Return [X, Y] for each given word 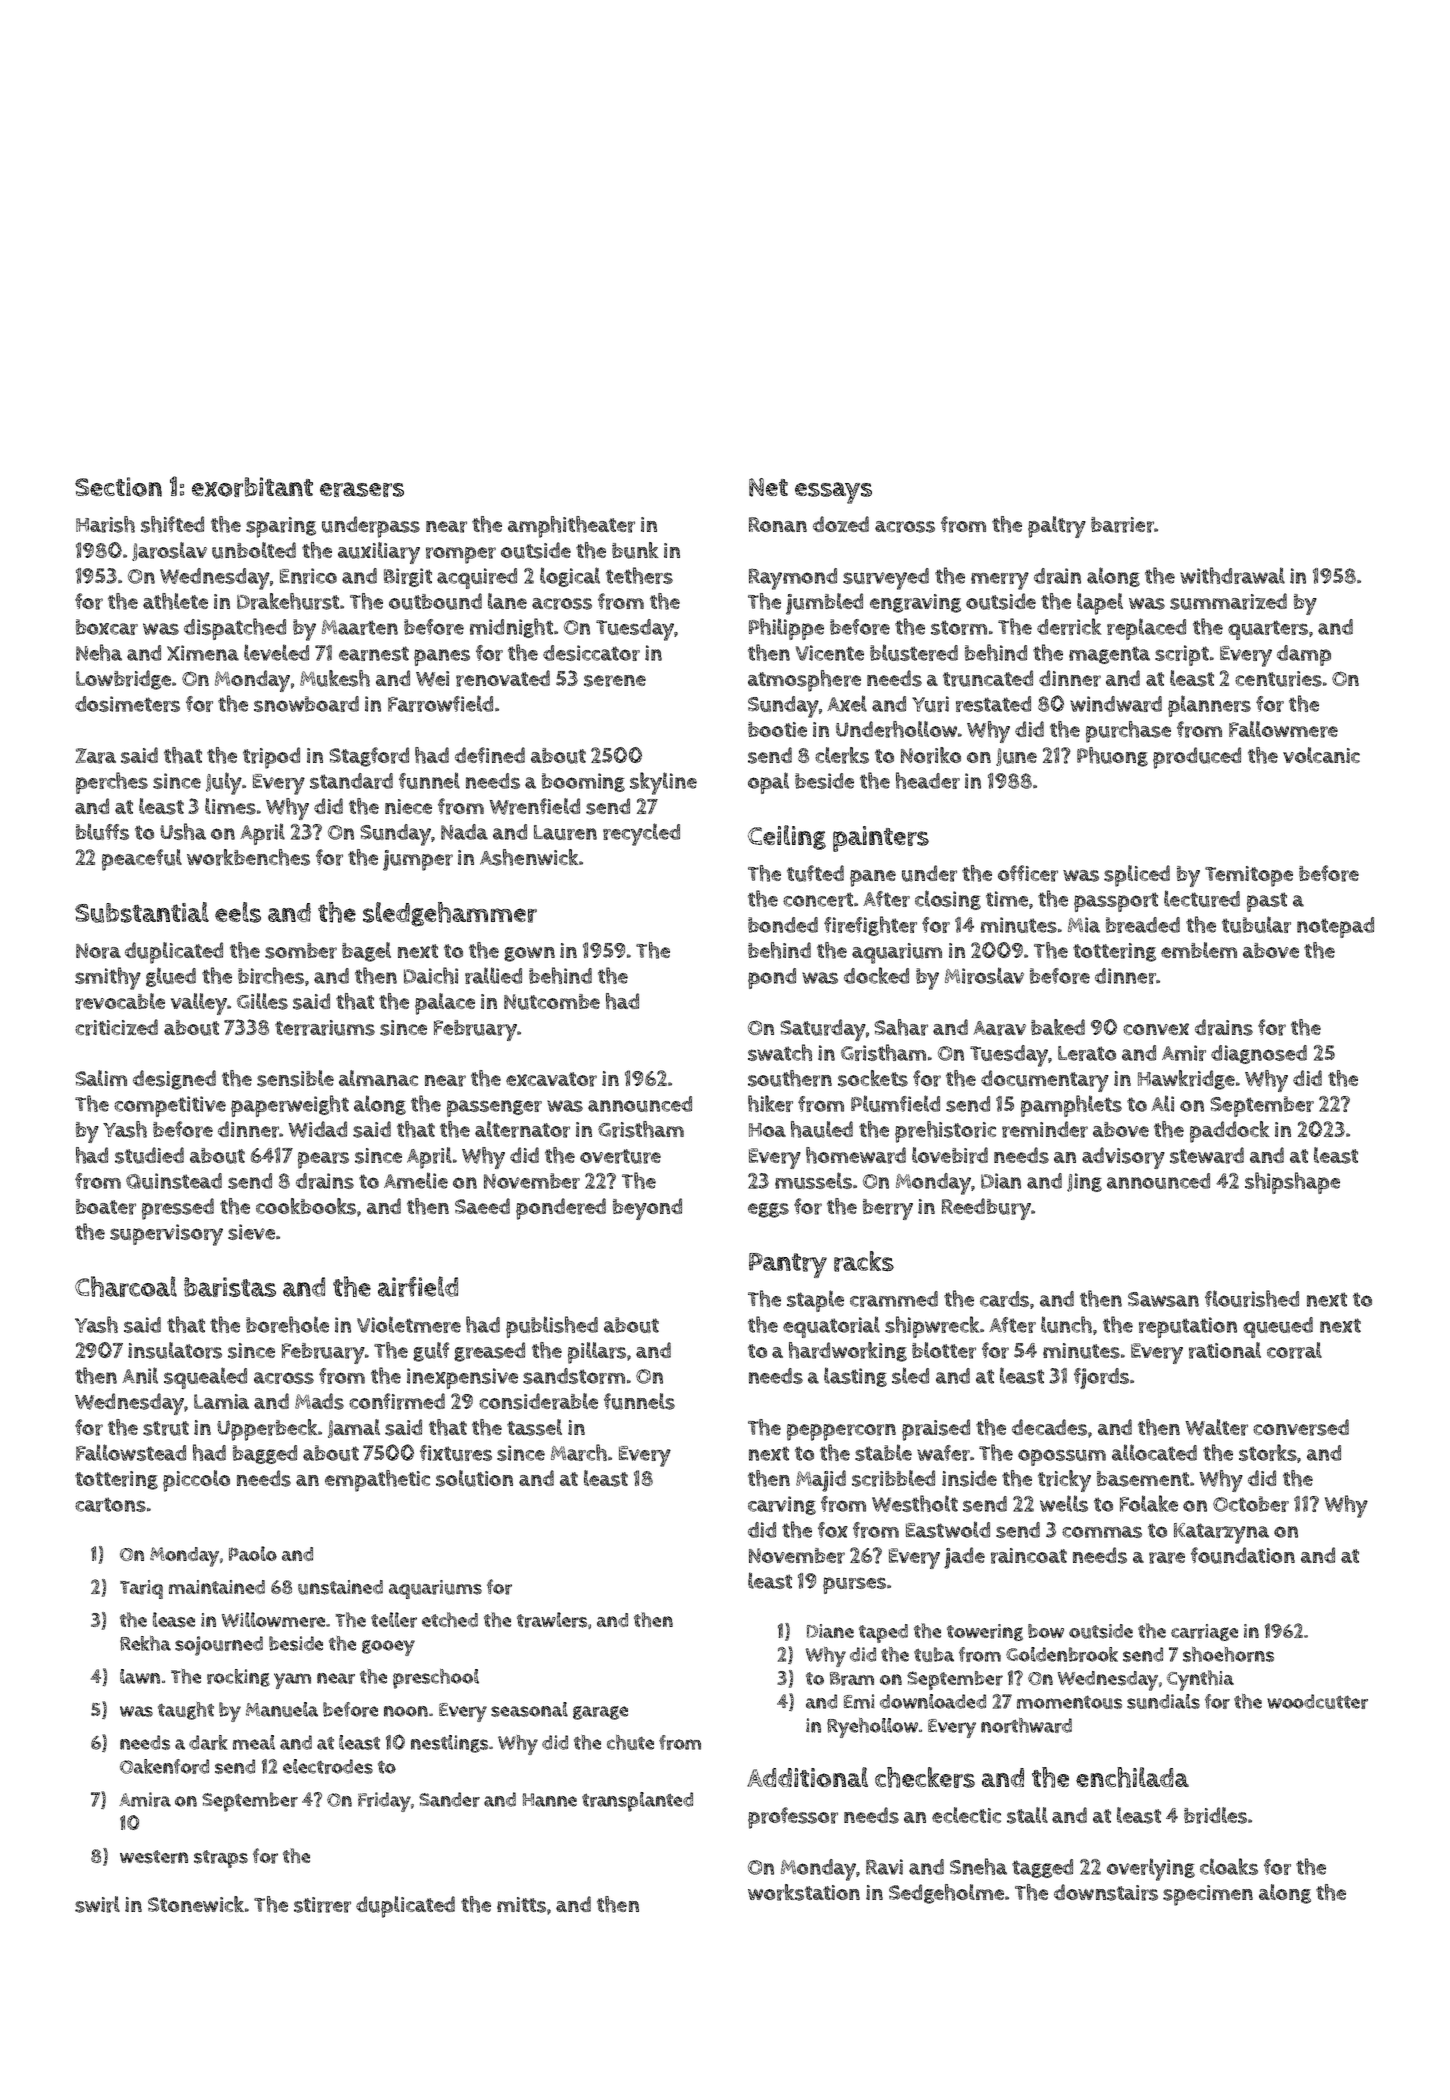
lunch [1066, 1324]
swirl [97, 1904]
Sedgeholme [946, 1894]
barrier [1122, 525]
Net [768, 487]
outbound [435, 601]
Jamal [354, 1428]
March [579, 1452]
